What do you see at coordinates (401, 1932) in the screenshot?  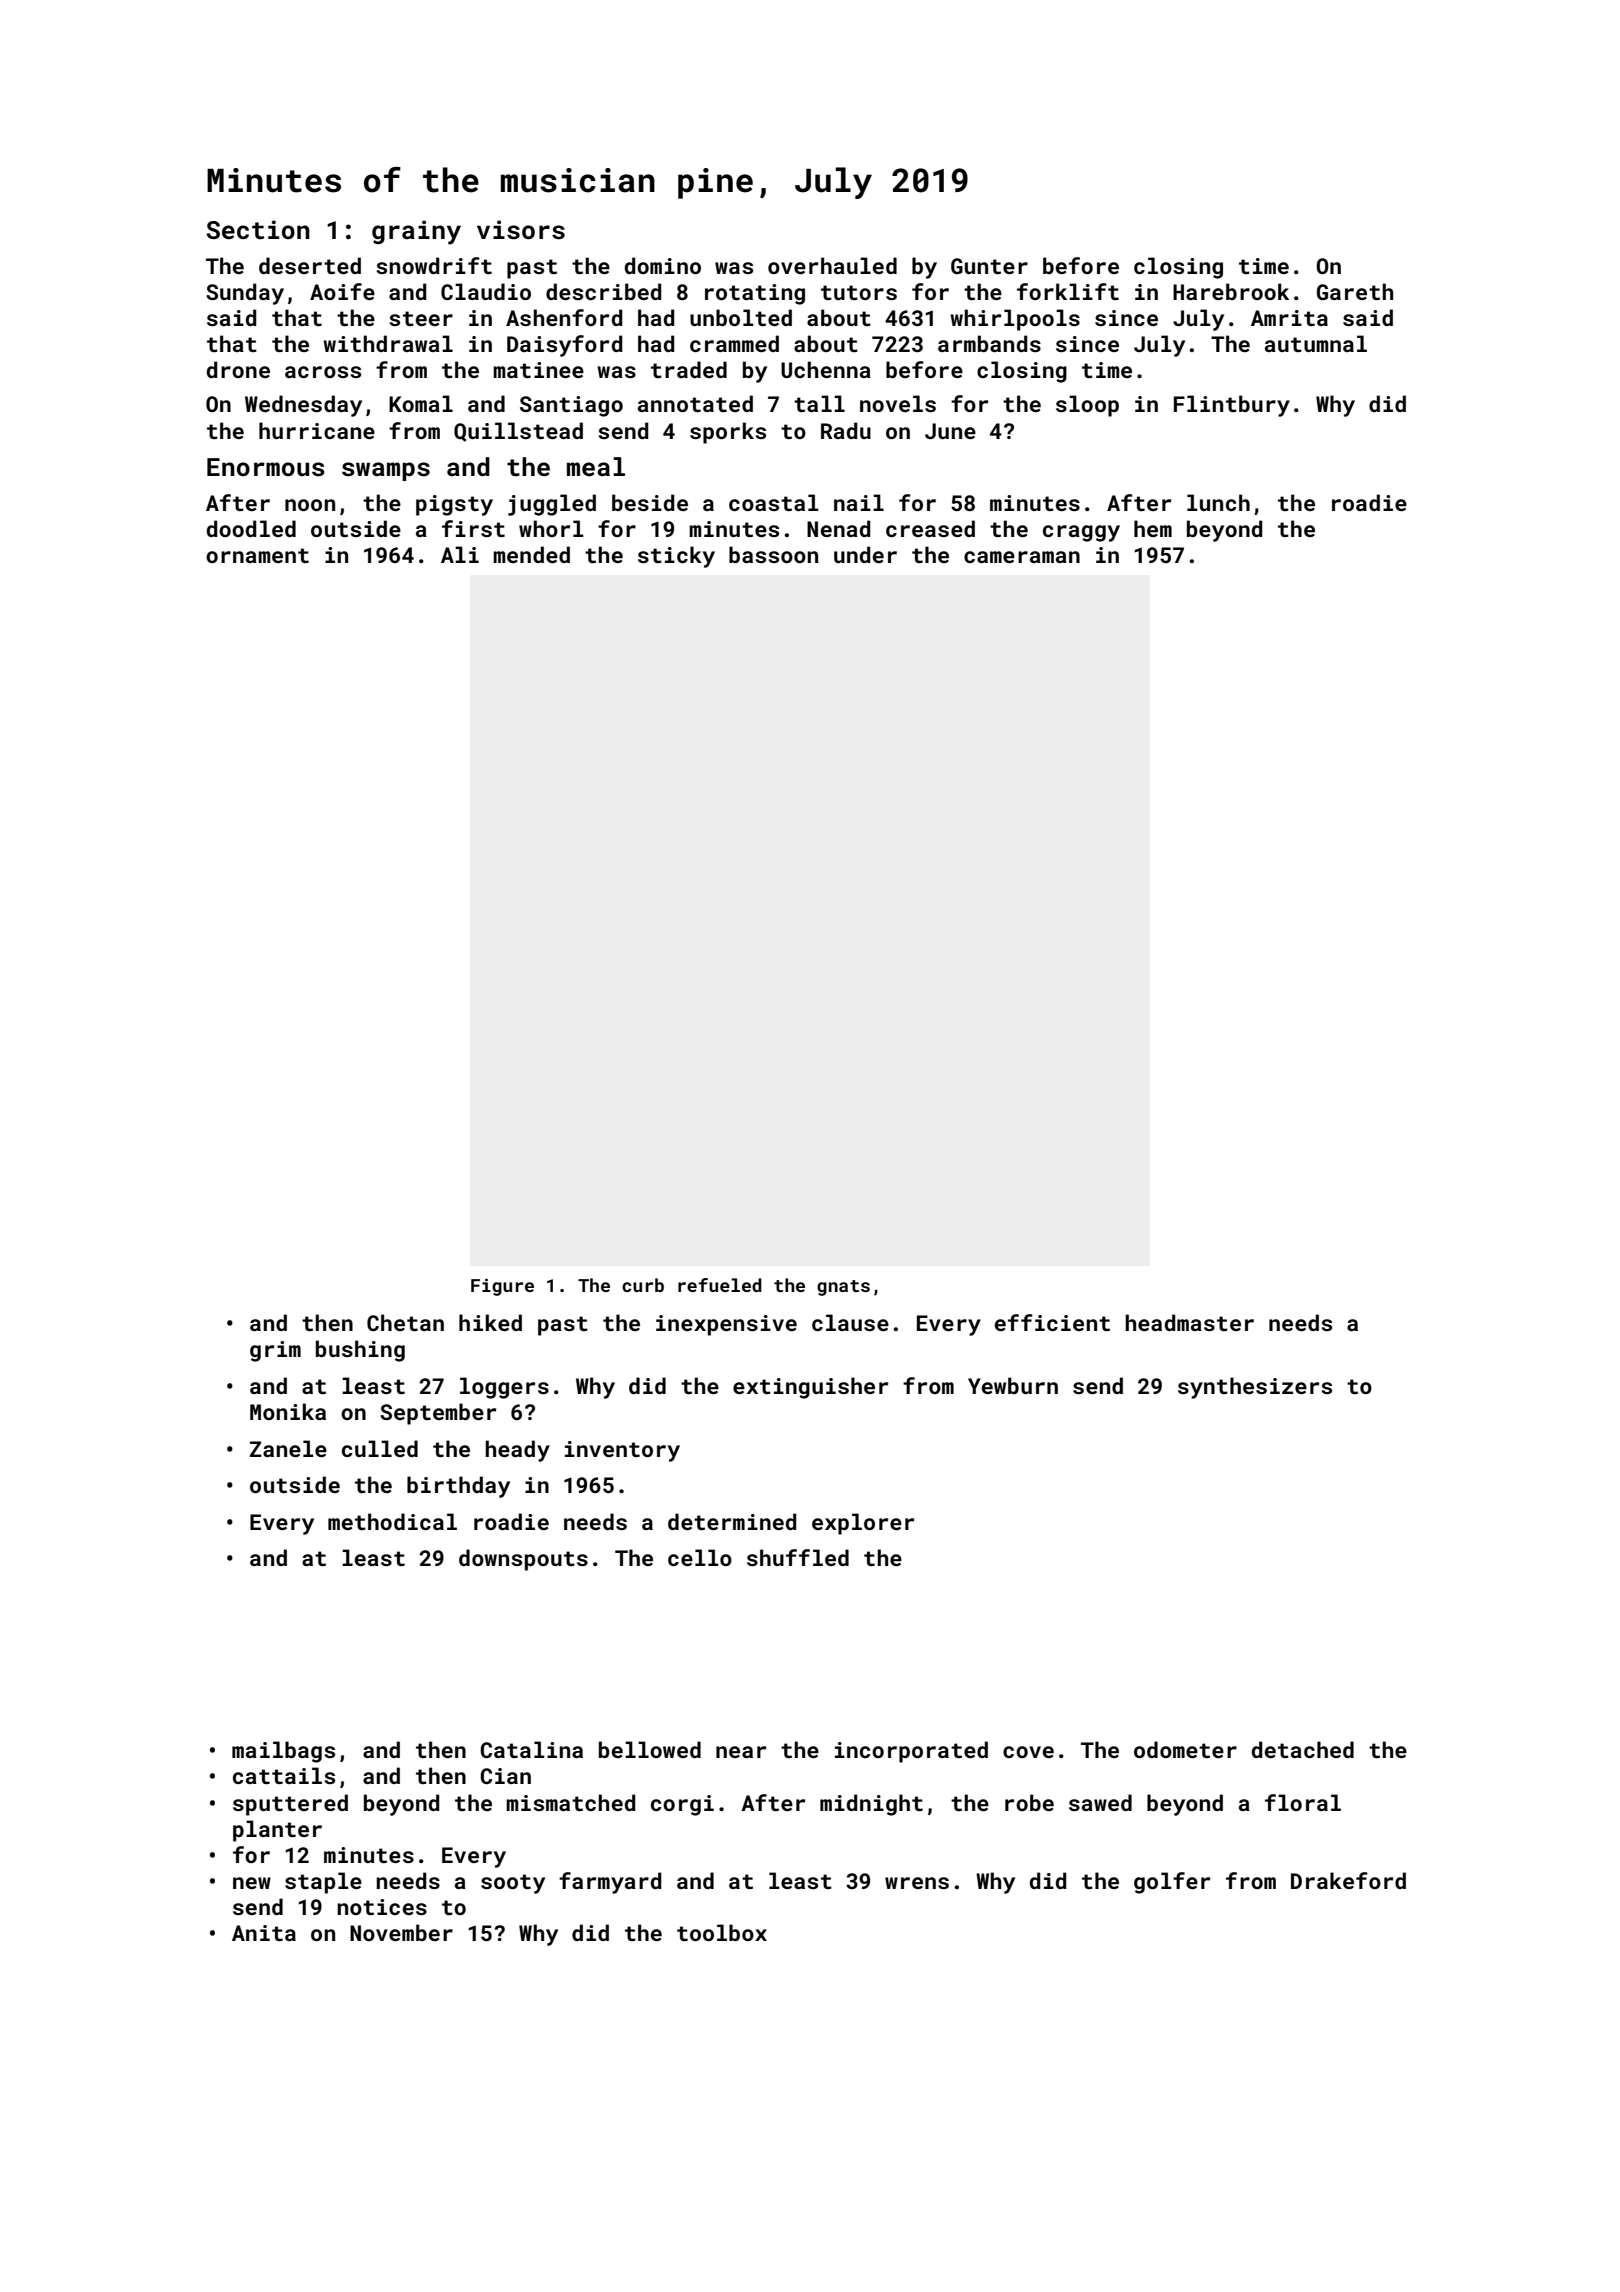 I see `November` at bounding box center [401, 1932].
